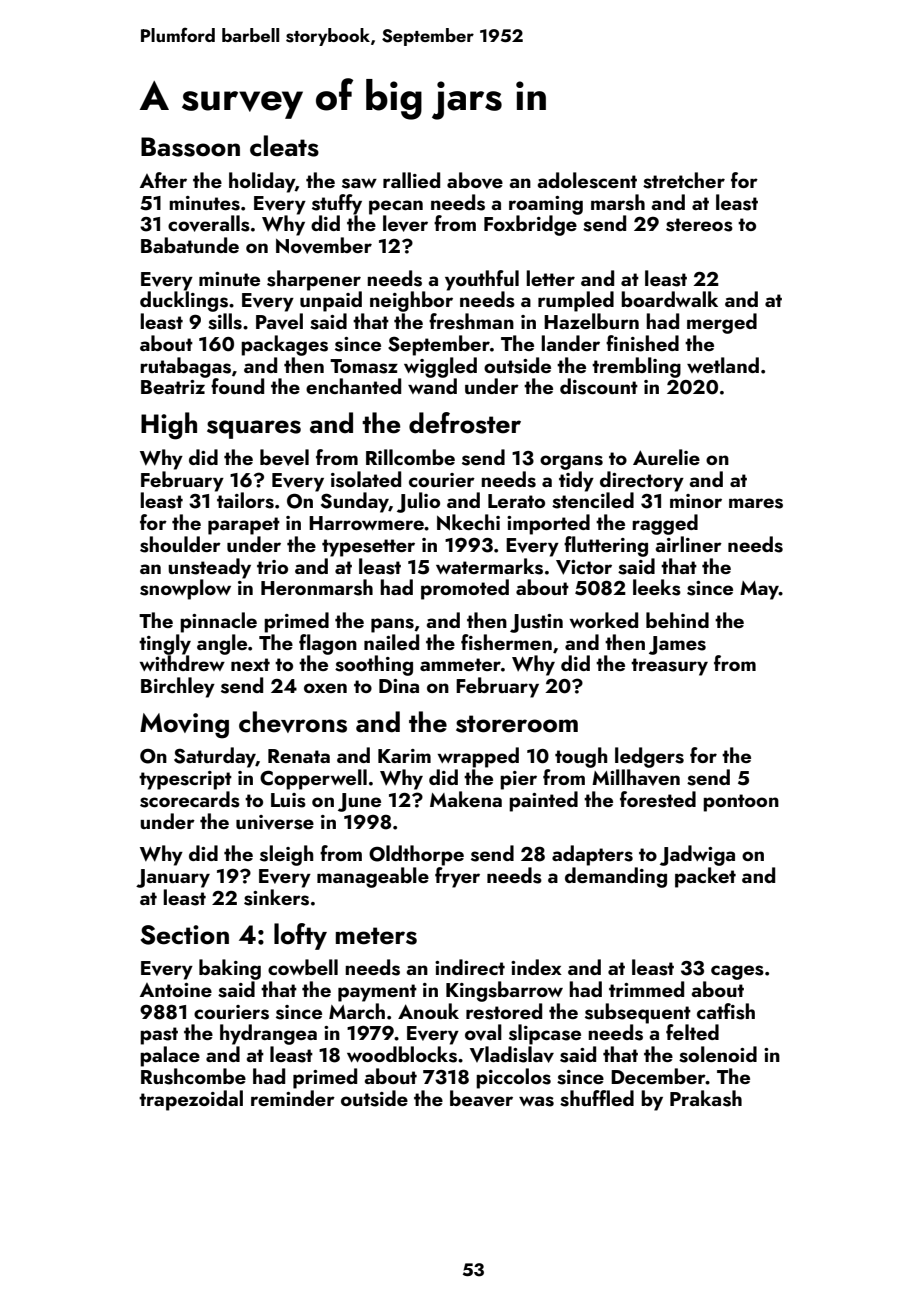 This screenshot has height=1314, width=924. I want to click on reminder, so click(293, 1098).
